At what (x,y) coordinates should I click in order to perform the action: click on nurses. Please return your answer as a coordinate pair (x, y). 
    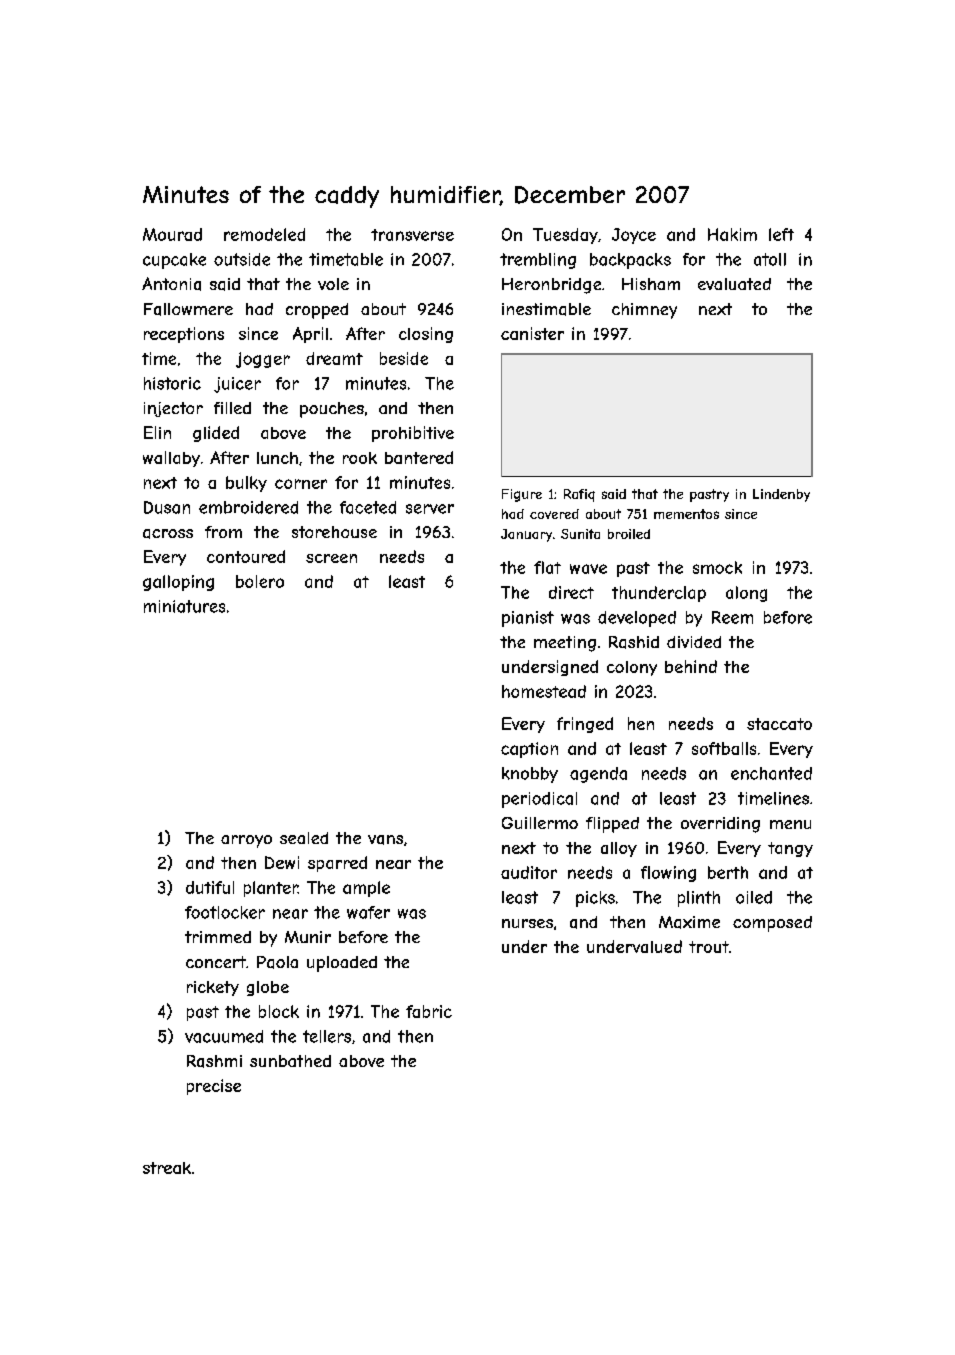
    Looking at the image, I should click on (527, 923).
